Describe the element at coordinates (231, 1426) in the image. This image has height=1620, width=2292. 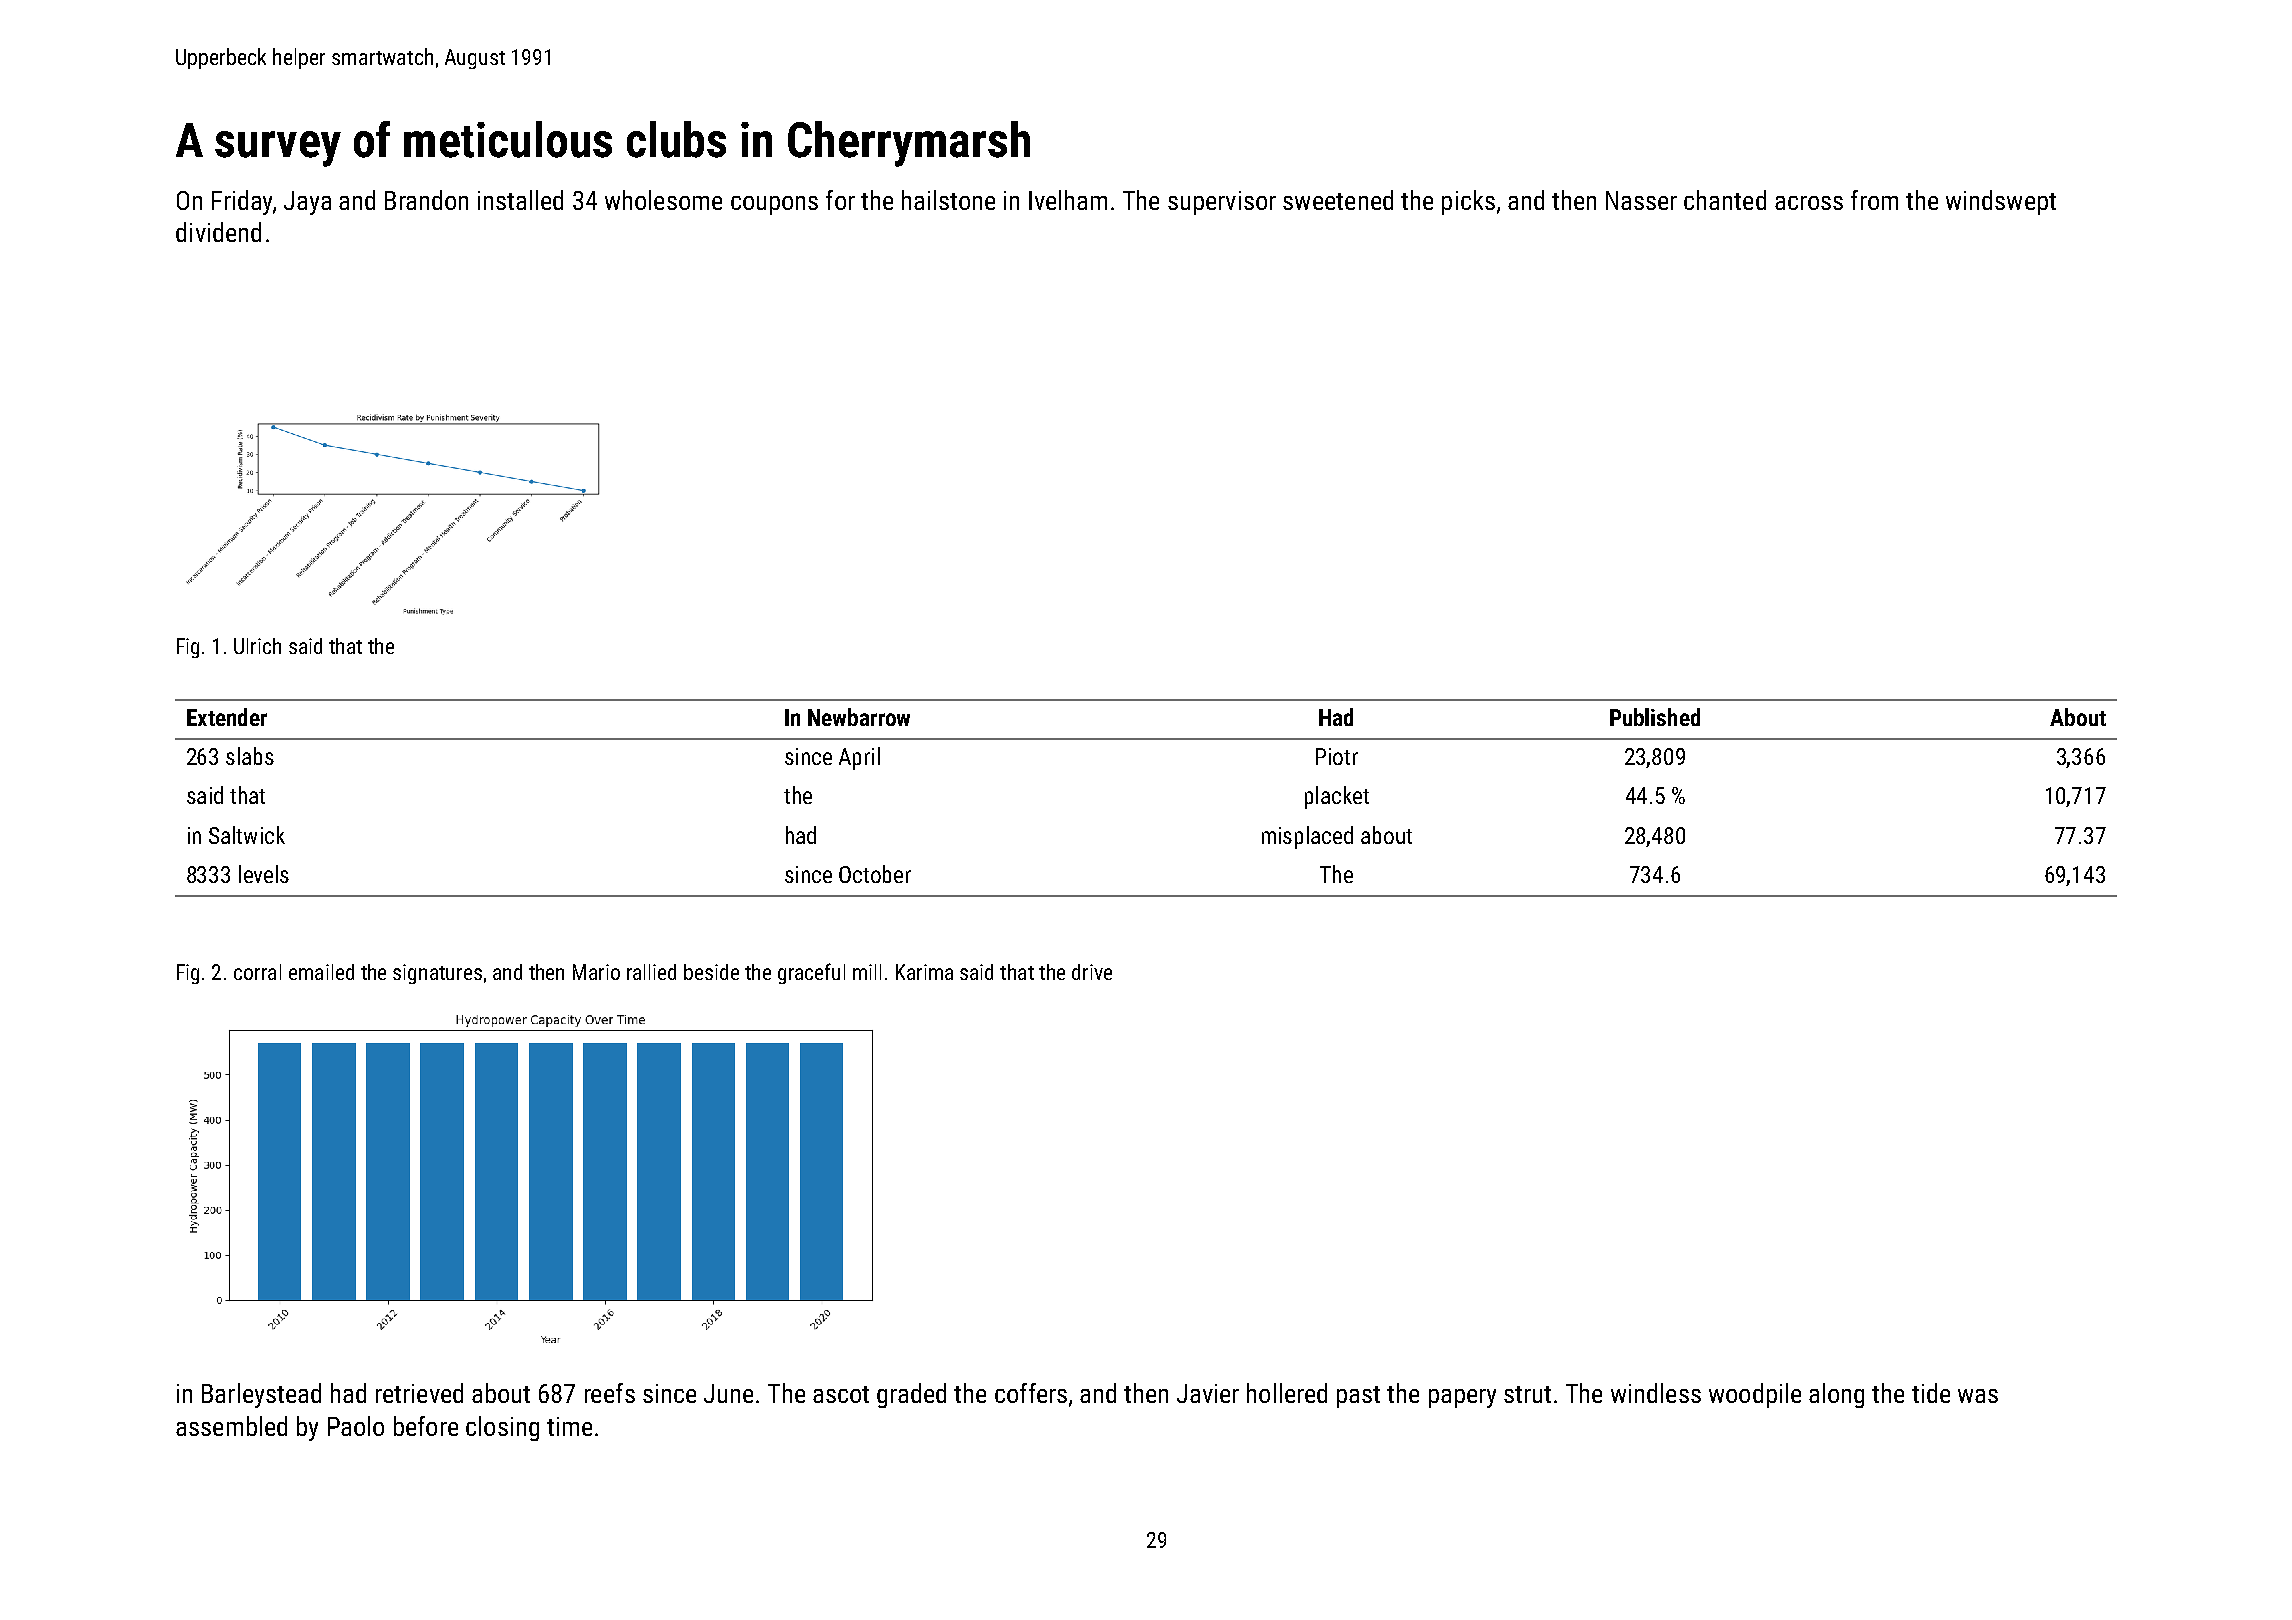
I see `assembled` at that location.
